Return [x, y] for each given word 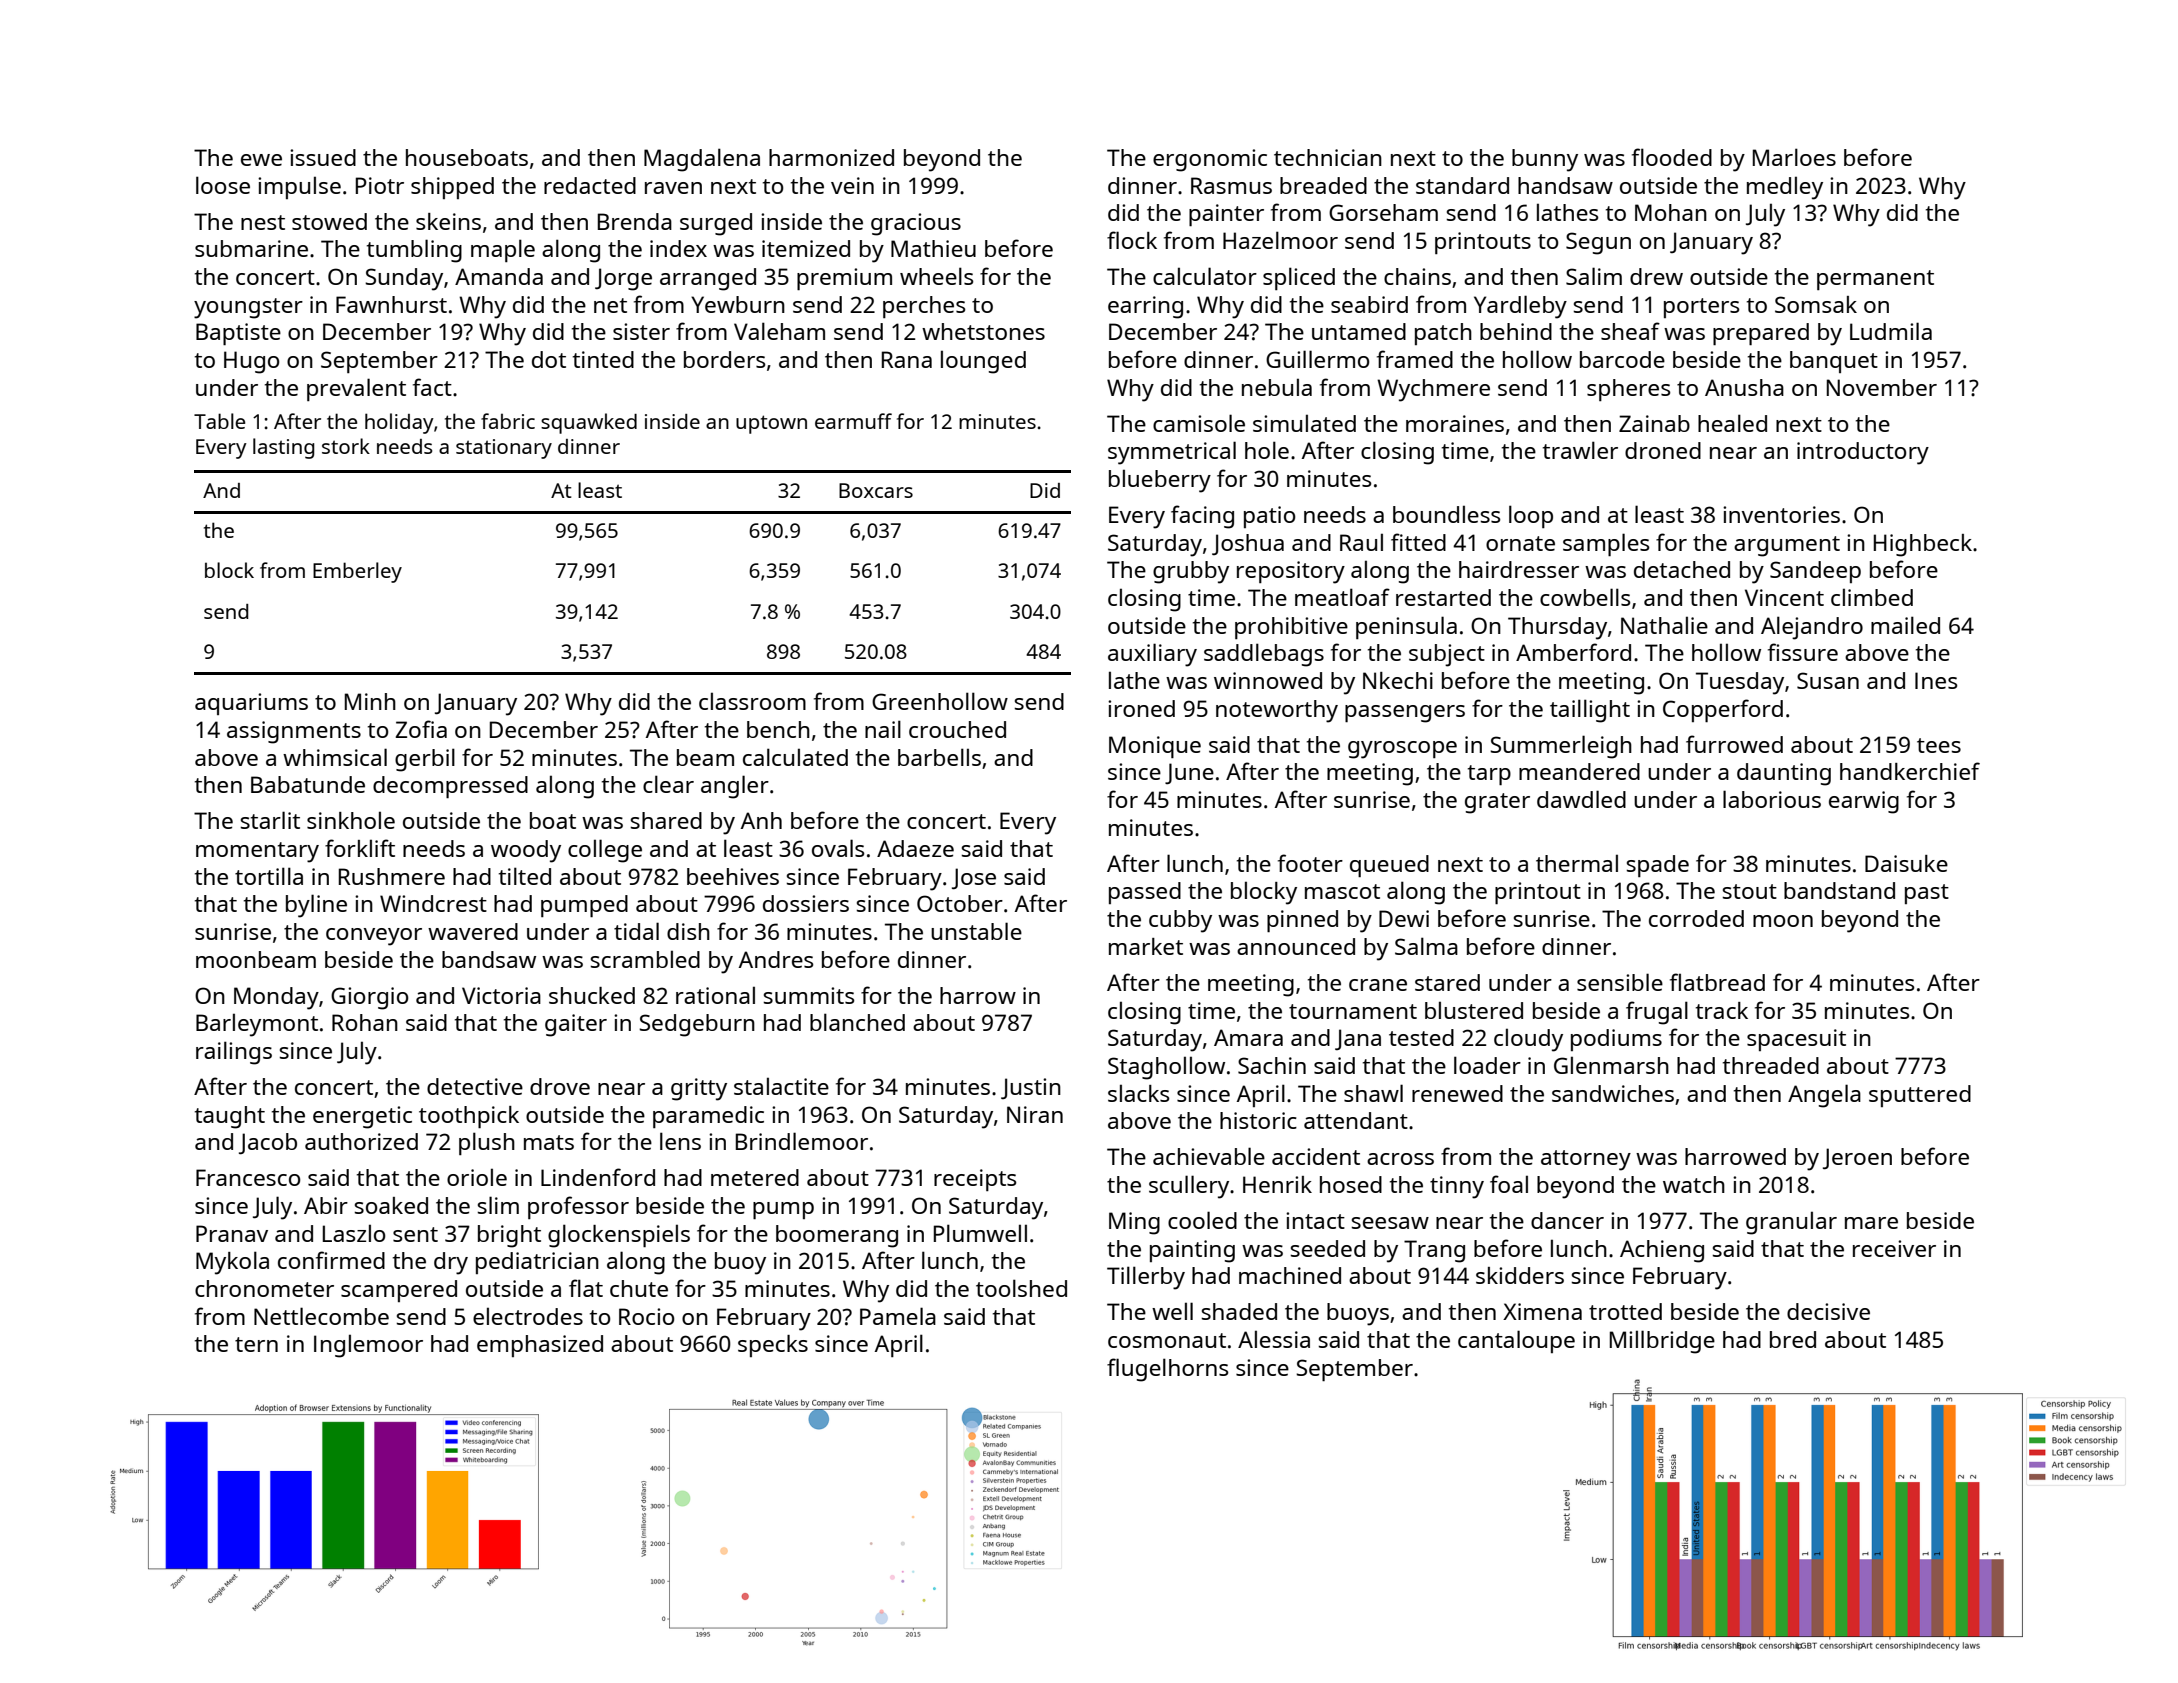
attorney [1586, 1160]
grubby [1191, 572]
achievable [1209, 1156]
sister [641, 331]
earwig [1864, 802]
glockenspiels [619, 1236]
